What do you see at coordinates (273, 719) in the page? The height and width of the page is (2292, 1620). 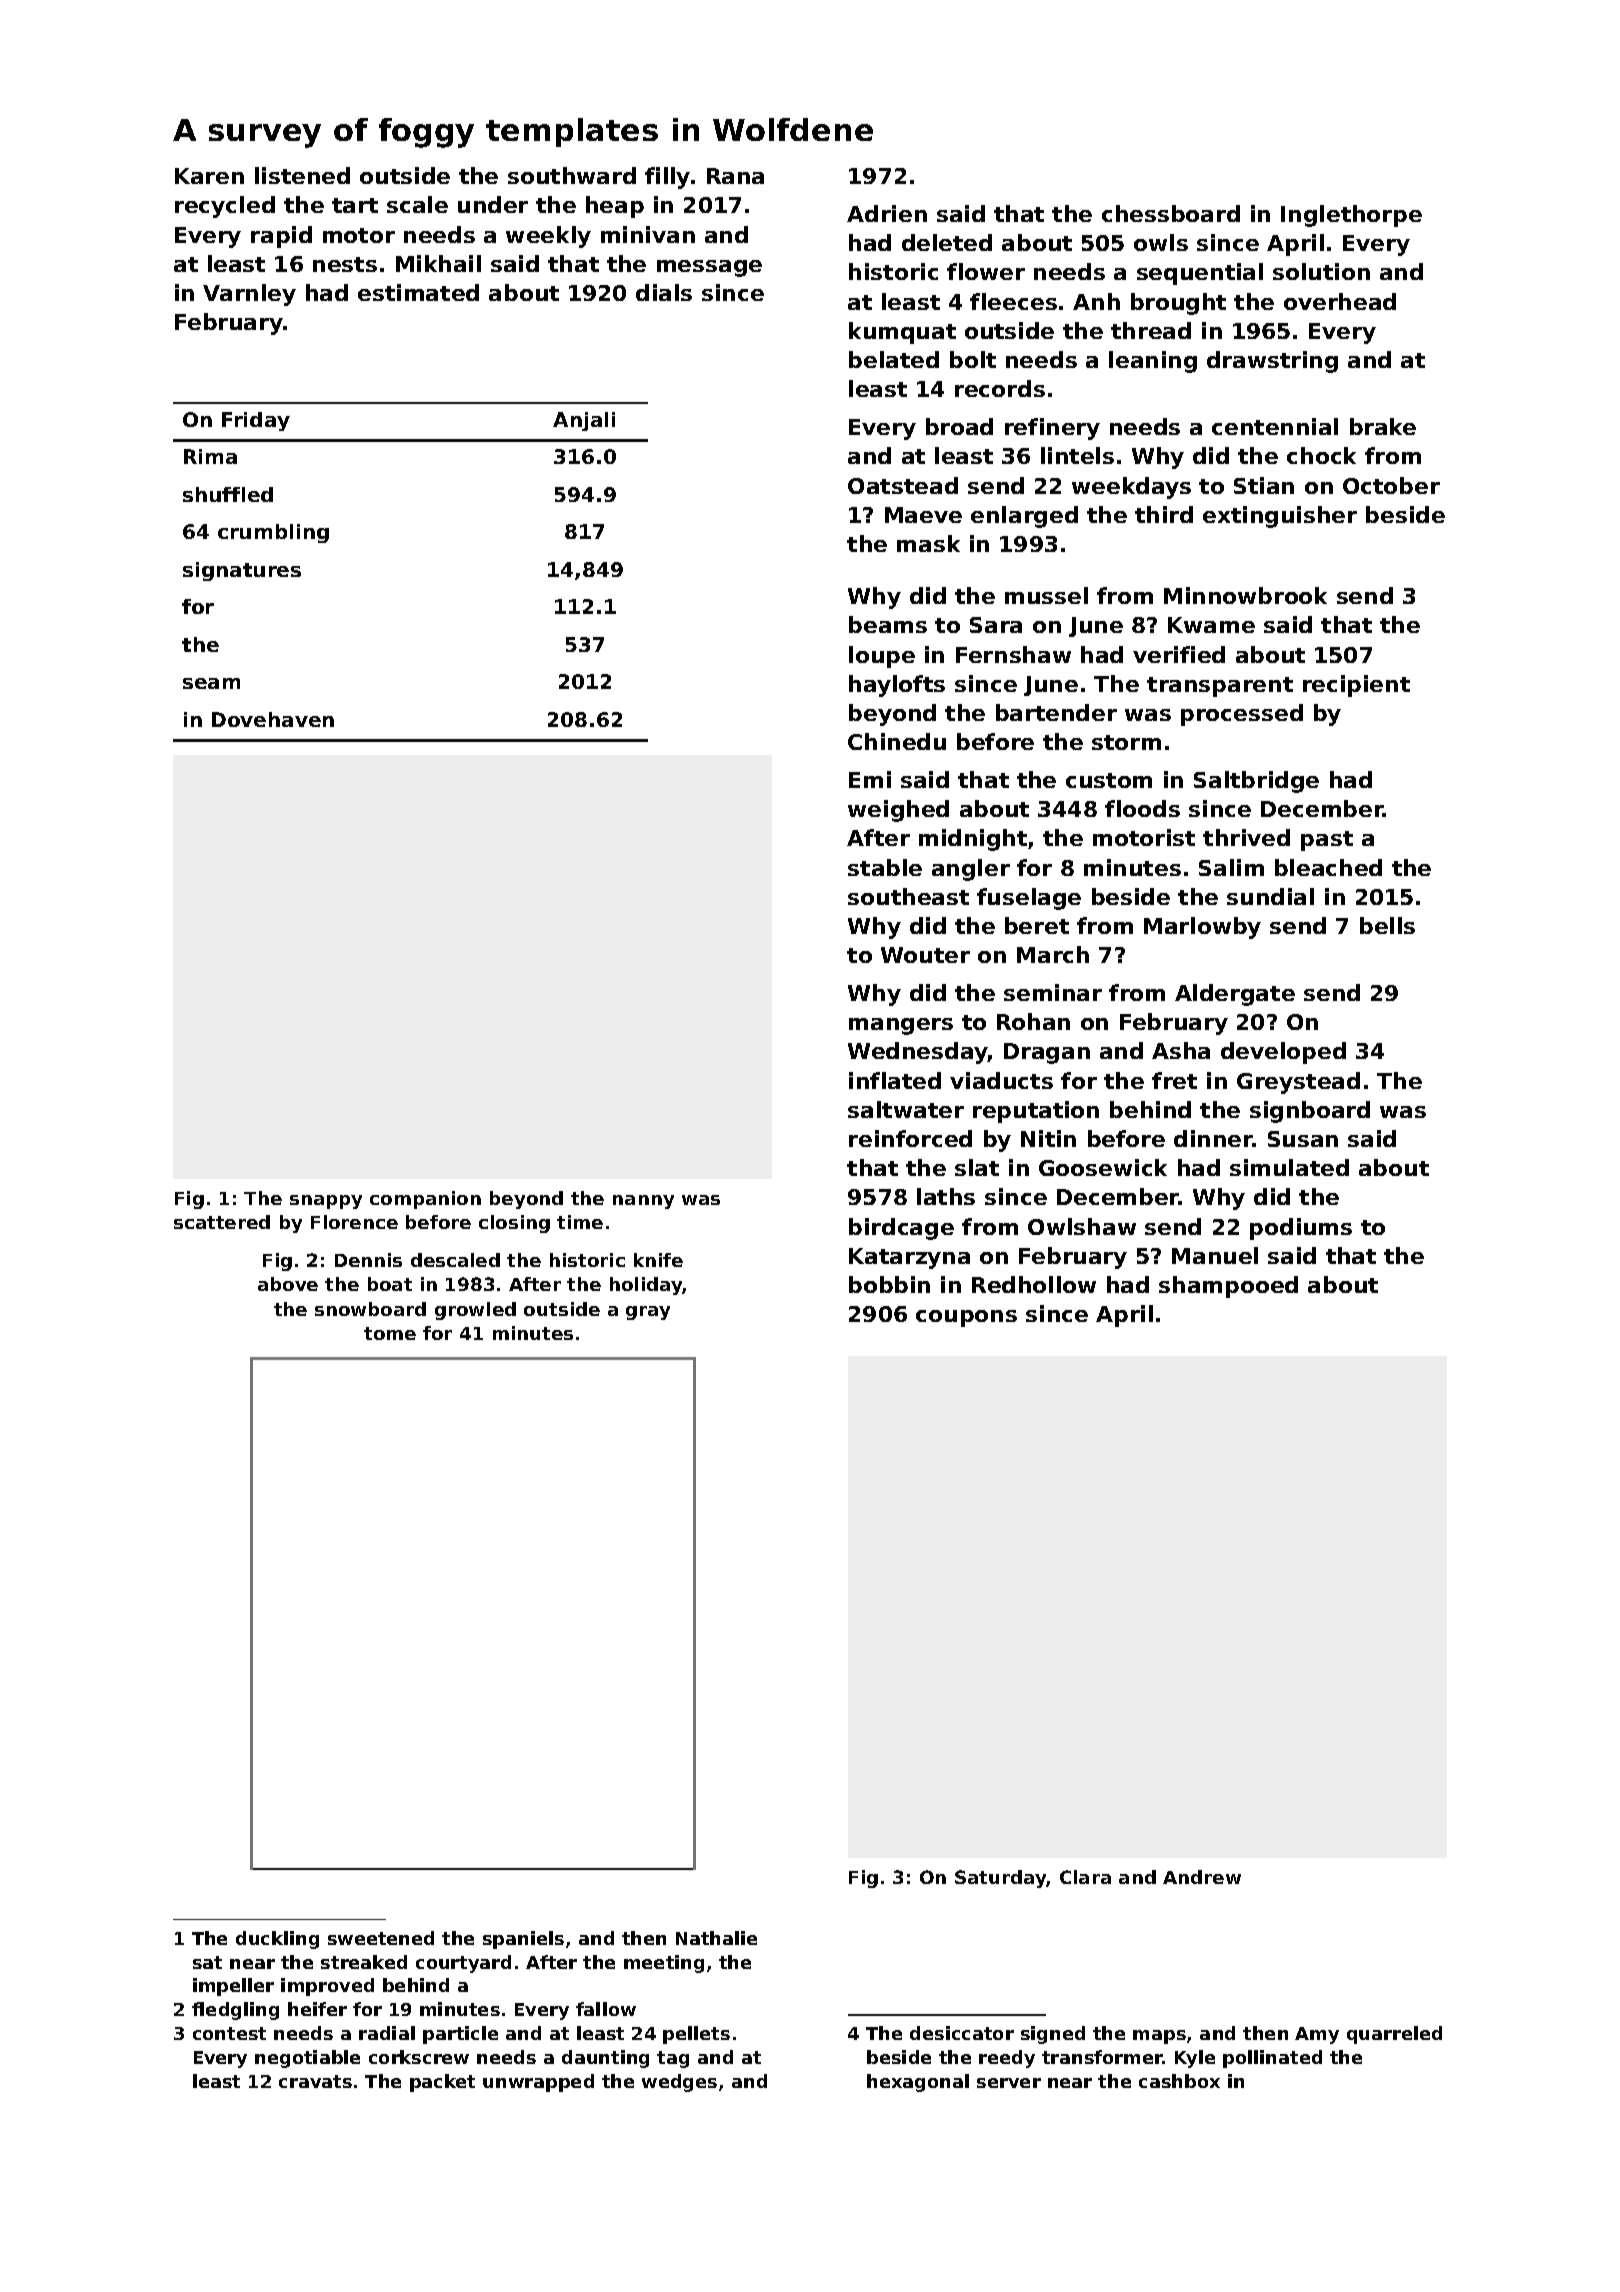 I see `Dovehaven` at bounding box center [273, 719].
